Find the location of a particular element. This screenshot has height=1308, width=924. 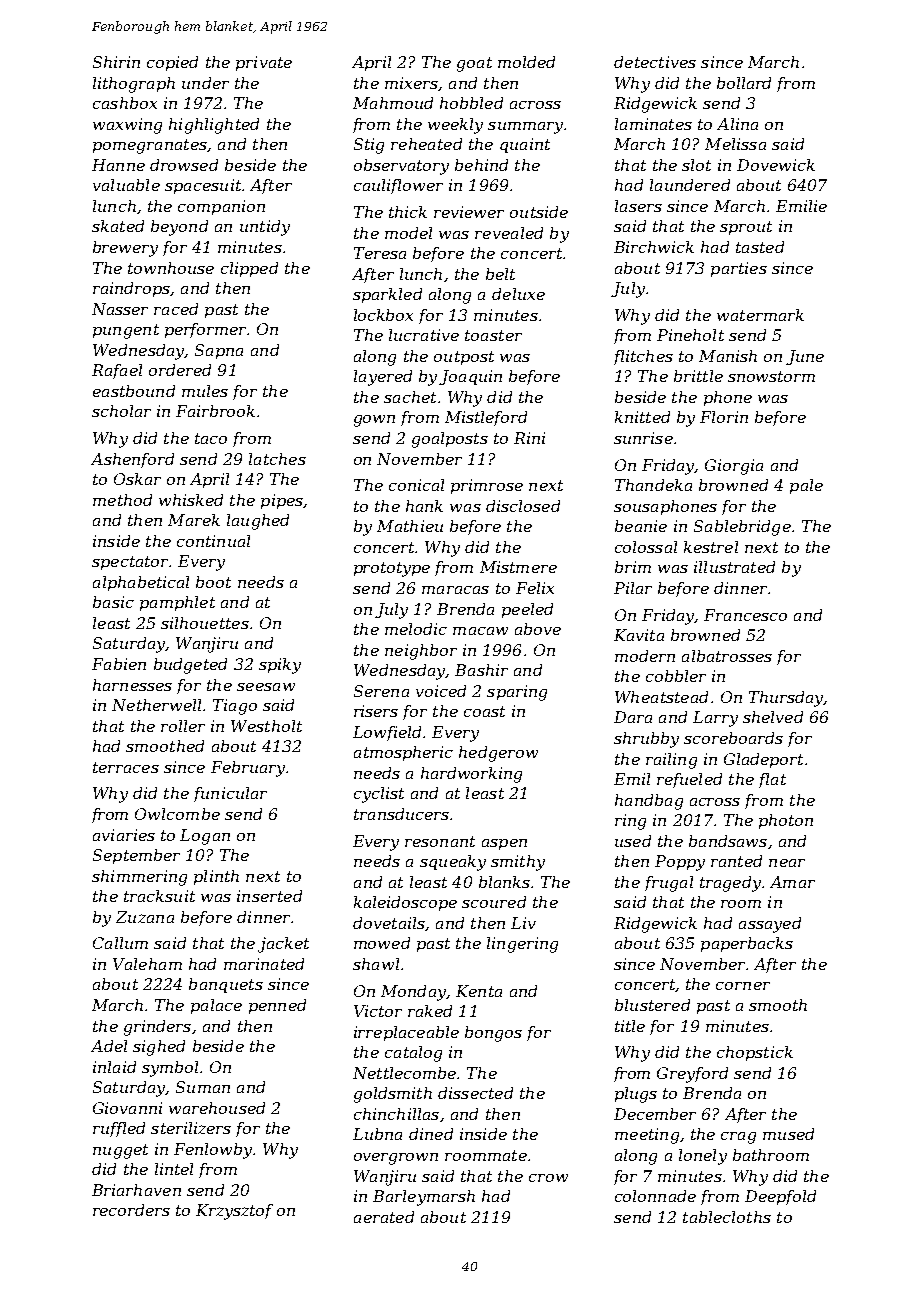

alphabetical is located at coordinates (141, 583).
